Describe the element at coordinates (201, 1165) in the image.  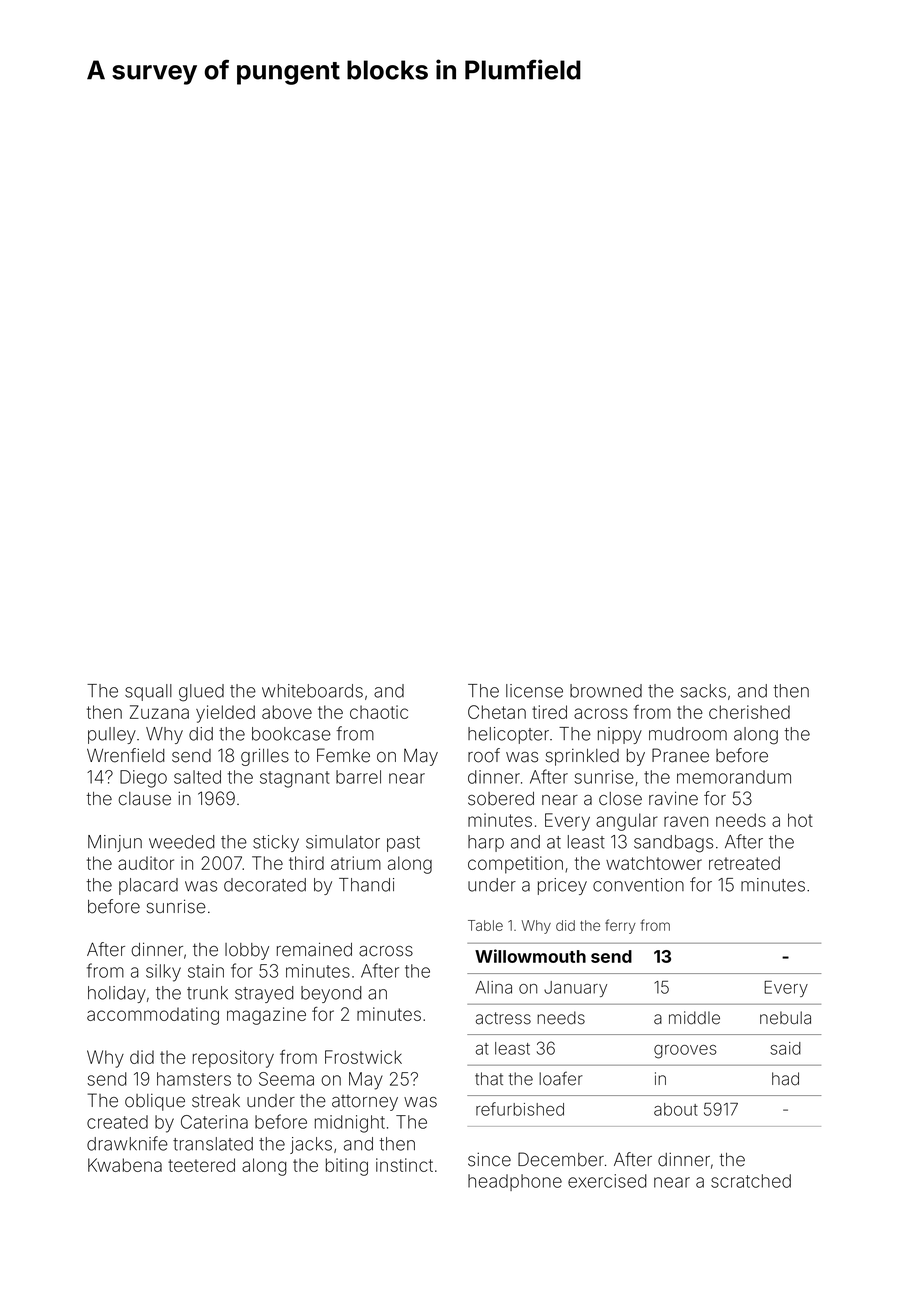
I see `teetered` at that location.
